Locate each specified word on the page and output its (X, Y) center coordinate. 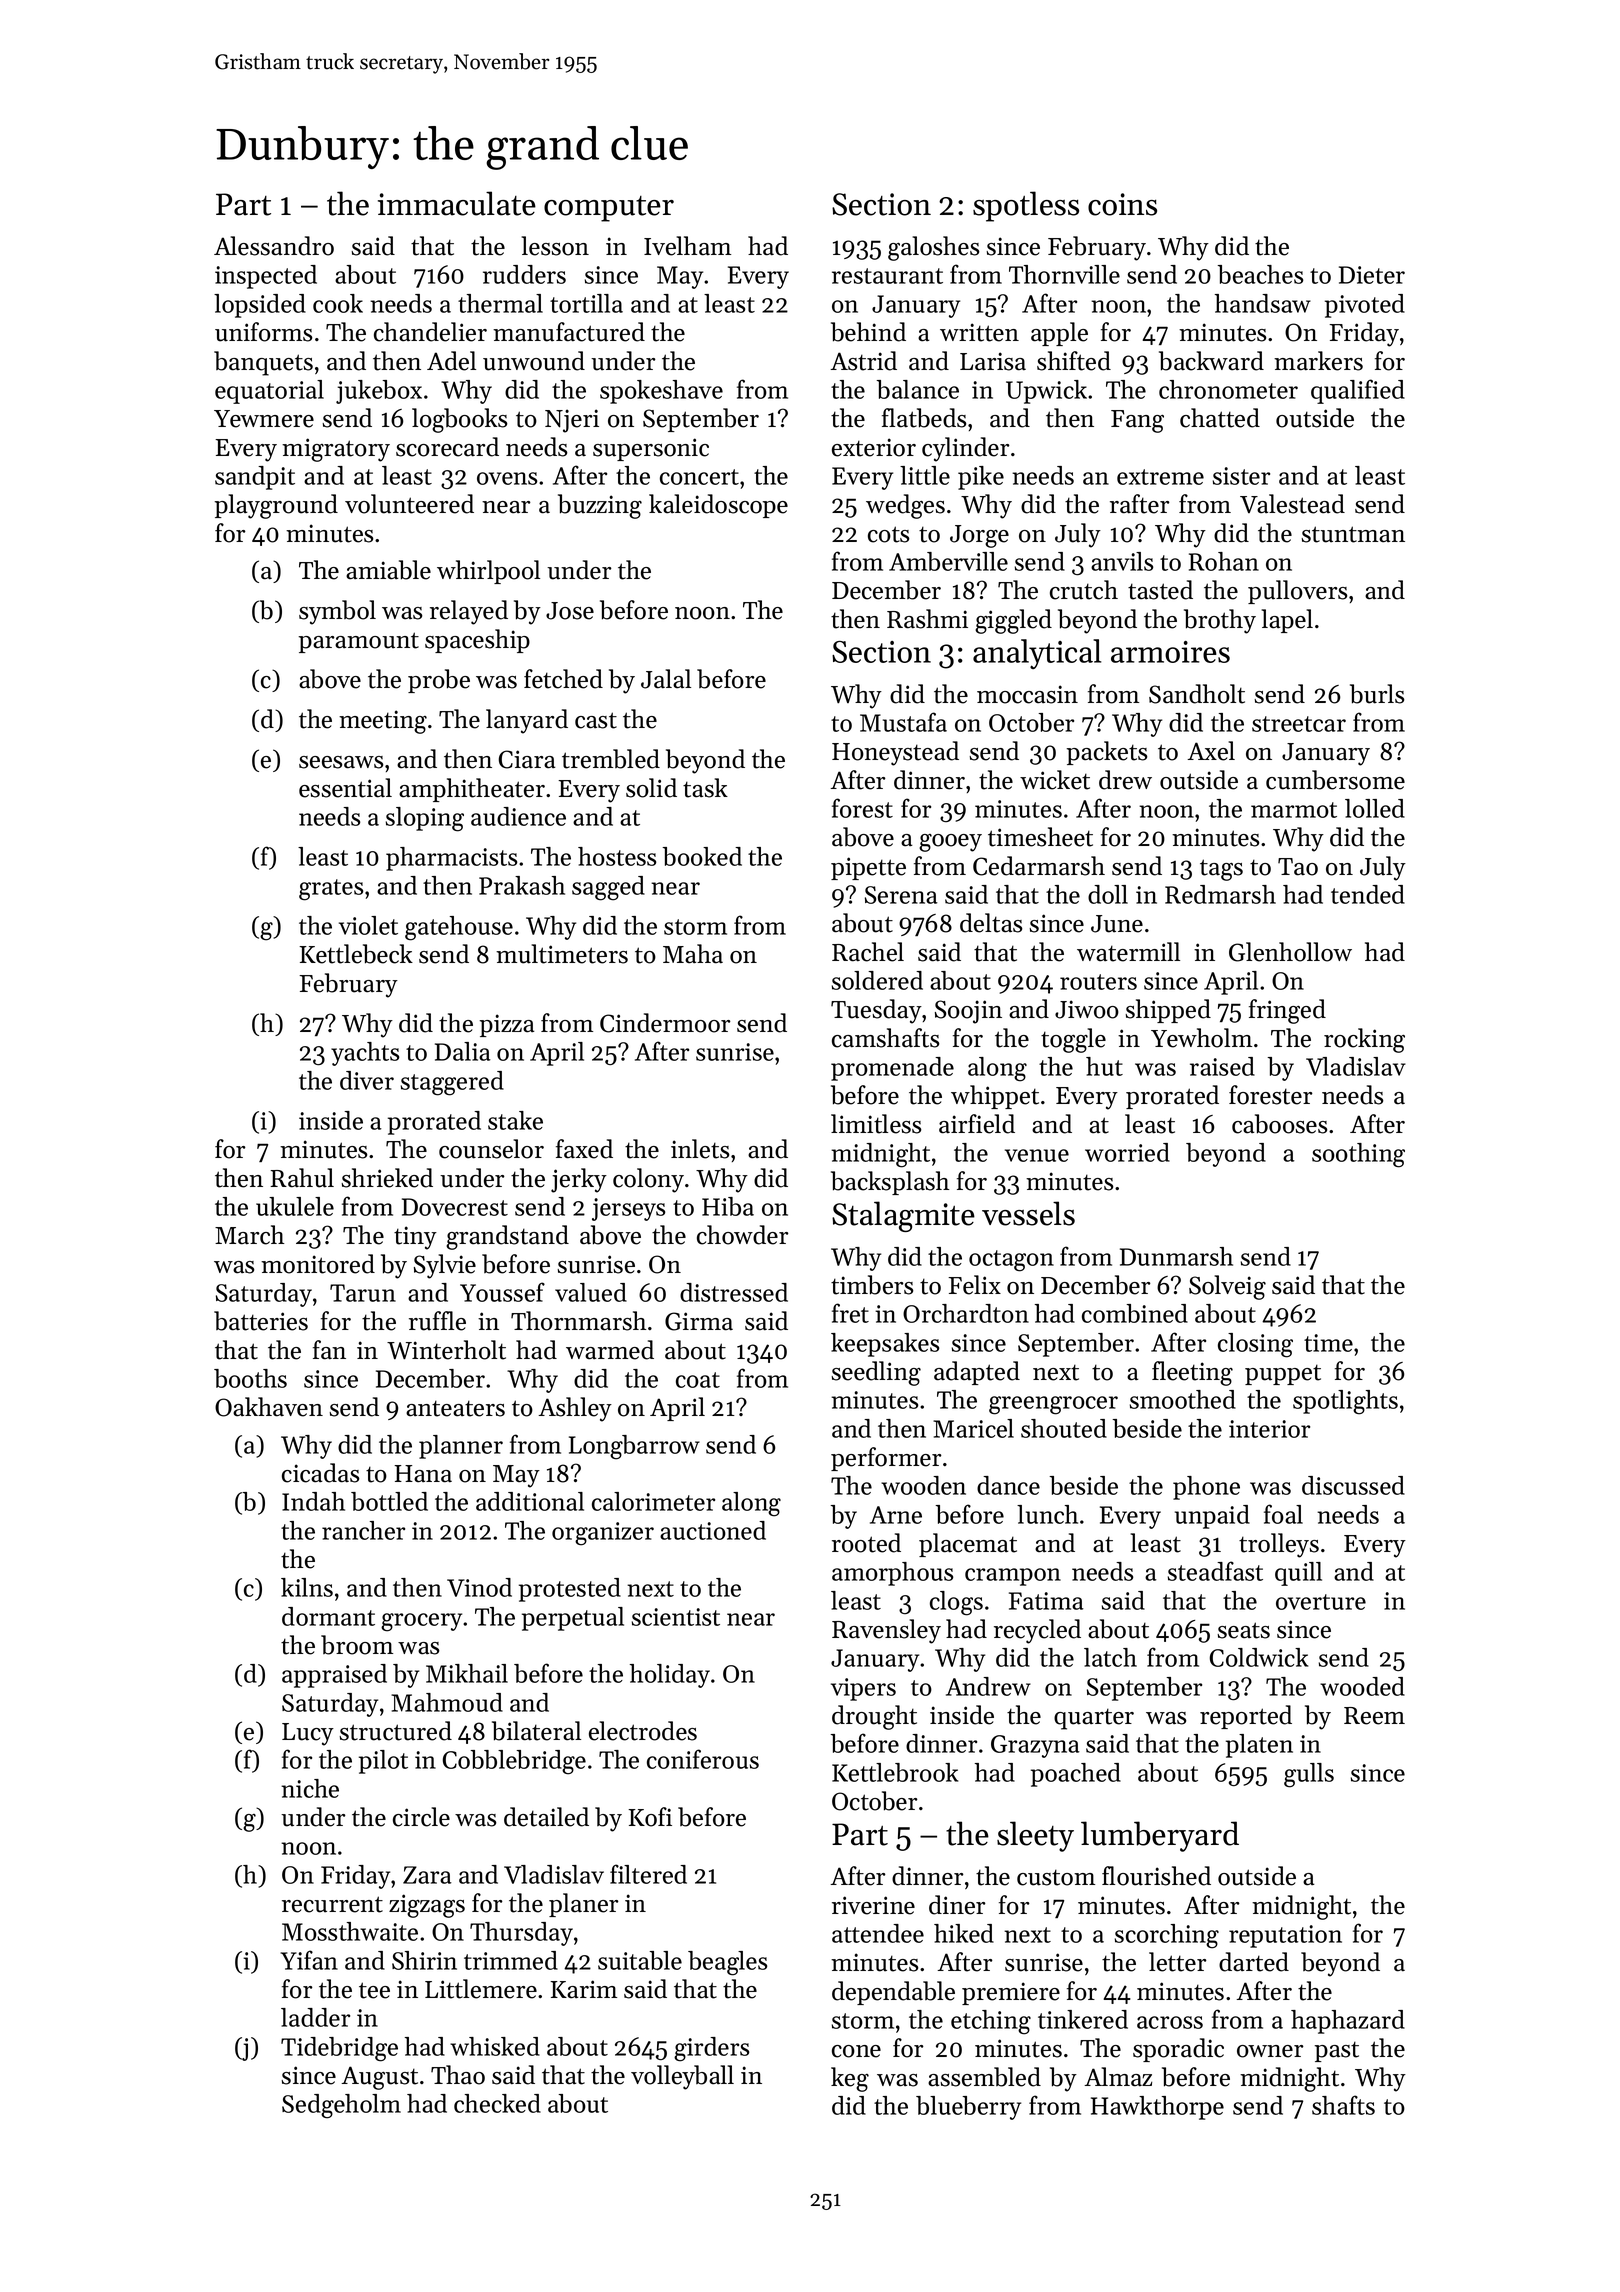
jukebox (379, 392)
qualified (1358, 391)
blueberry (968, 2108)
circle (421, 1817)
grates (331, 890)
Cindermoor (665, 1023)
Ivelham (687, 246)
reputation (1285, 1936)
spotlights (1345, 1402)
